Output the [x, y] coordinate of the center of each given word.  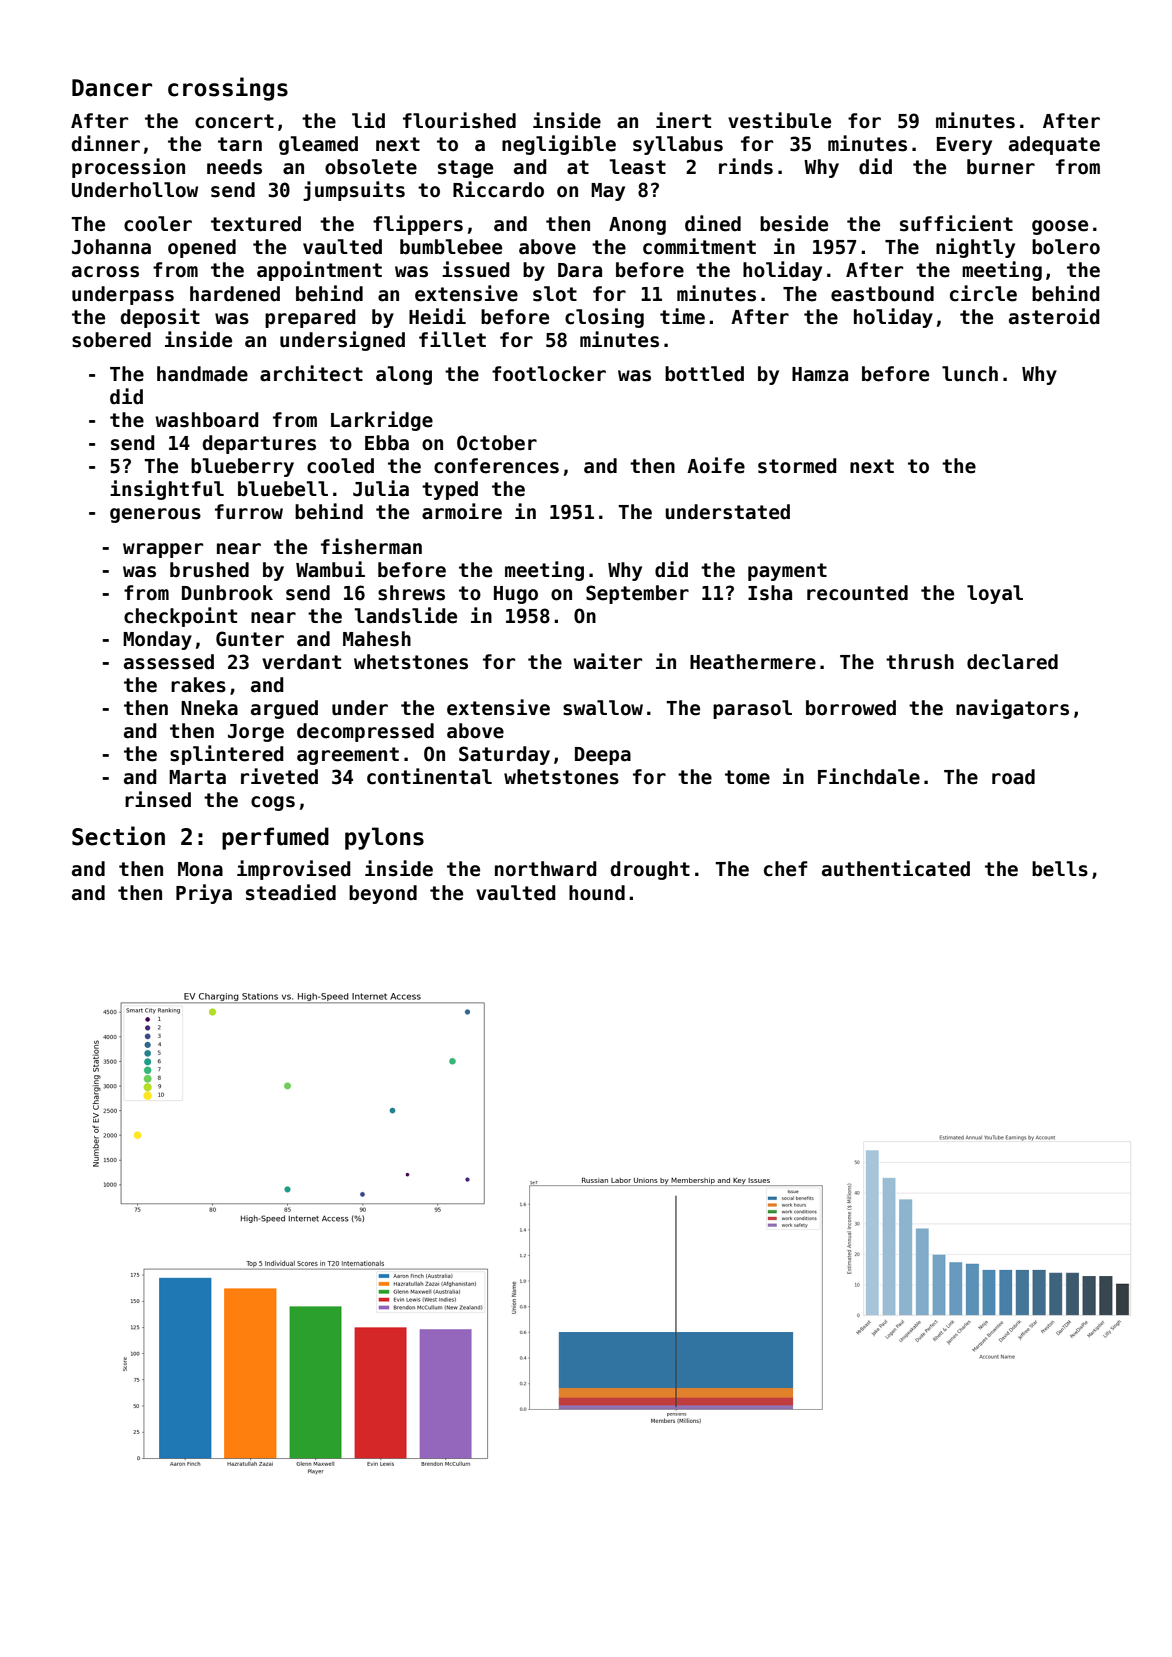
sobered [111, 340]
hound [597, 893]
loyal [995, 594]
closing [604, 318]
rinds [746, 166]
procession [128, 168]
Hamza [820, 374]
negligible [559, 145]
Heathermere [753, 662]
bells [1060, 869]
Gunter [250, 639]
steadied [291, 892]
